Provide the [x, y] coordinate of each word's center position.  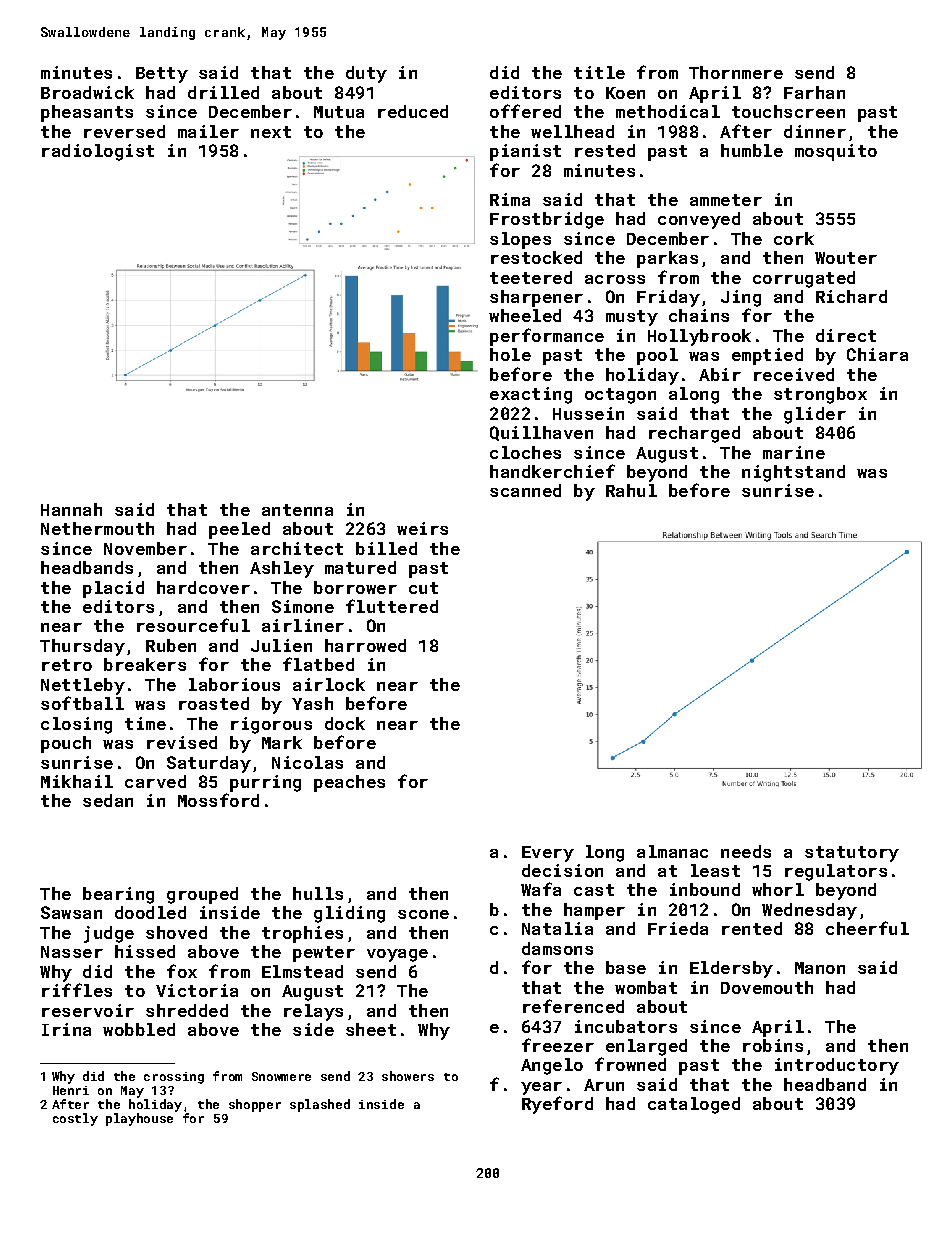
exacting [531, 395]
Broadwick [87, 92]
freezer [558, 1045]
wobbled [139, 1029]
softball [82, 703]
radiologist [98, 152]
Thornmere [736, 72]
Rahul [631, 490]
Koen [625, 93]
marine [794, 452]
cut [423, 588]
